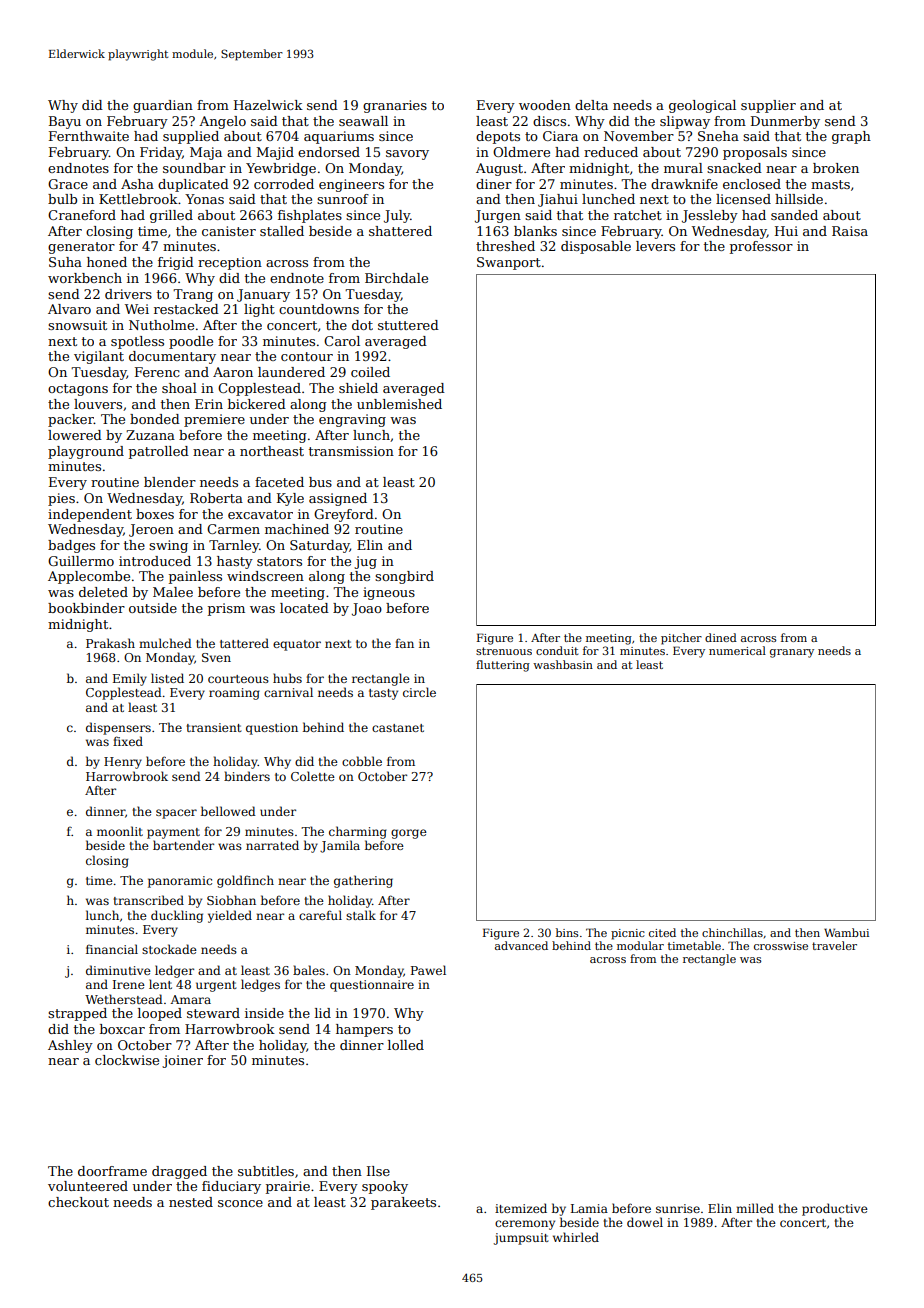 This image has width=924, height=1308. Describe the element at coordinates (399, 404) in the image. I see `unblemished` at that location.
